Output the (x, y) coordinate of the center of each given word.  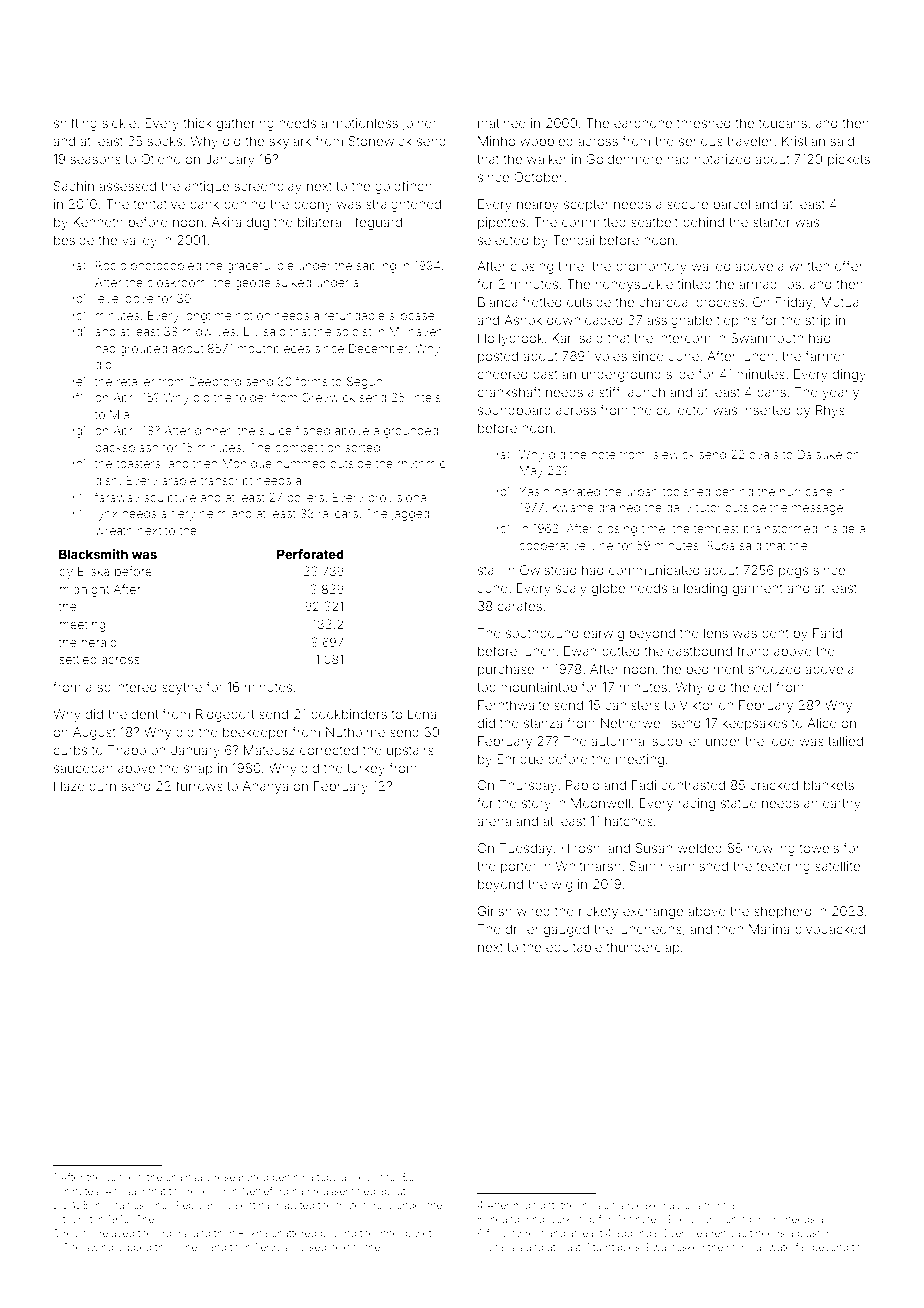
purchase (506, 670)
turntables (616, 1247)
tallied (845, 741)
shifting (75, 124)
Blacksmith (93, 554)
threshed (703, 123)
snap (198, 770)
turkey (366, 769)
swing (99, 1248)
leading (705, 589)
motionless (365, 123)
